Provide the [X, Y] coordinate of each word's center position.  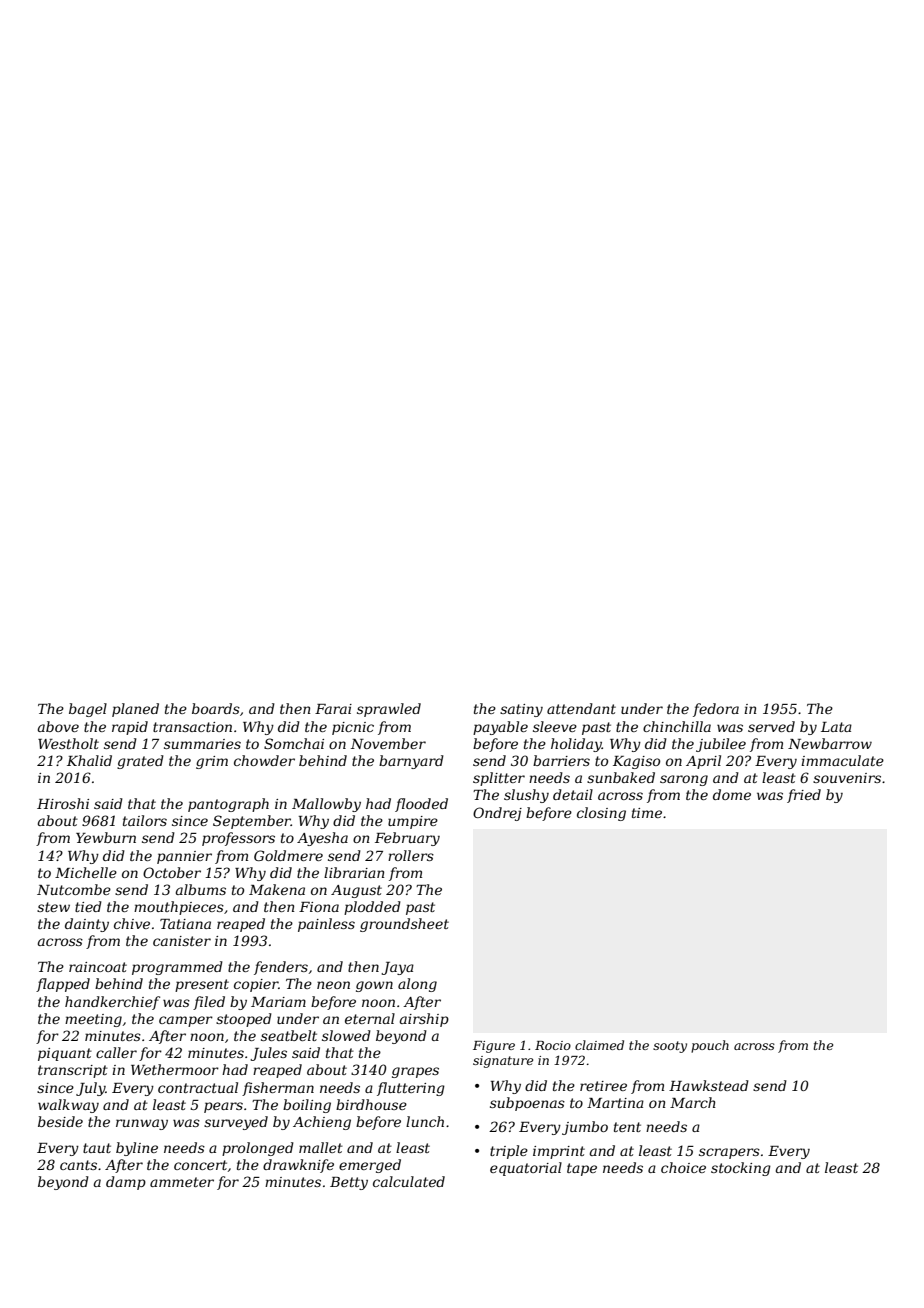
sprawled [389, 710]
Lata [836, 727]
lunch [425, 1121]
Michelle [86, 872]
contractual [198, 1087]
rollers [411, 855]
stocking [741, 1169]
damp [126, 1183]
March [693, 1102]
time [647, 813]
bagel [88, 710]
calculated [409, 1181]
